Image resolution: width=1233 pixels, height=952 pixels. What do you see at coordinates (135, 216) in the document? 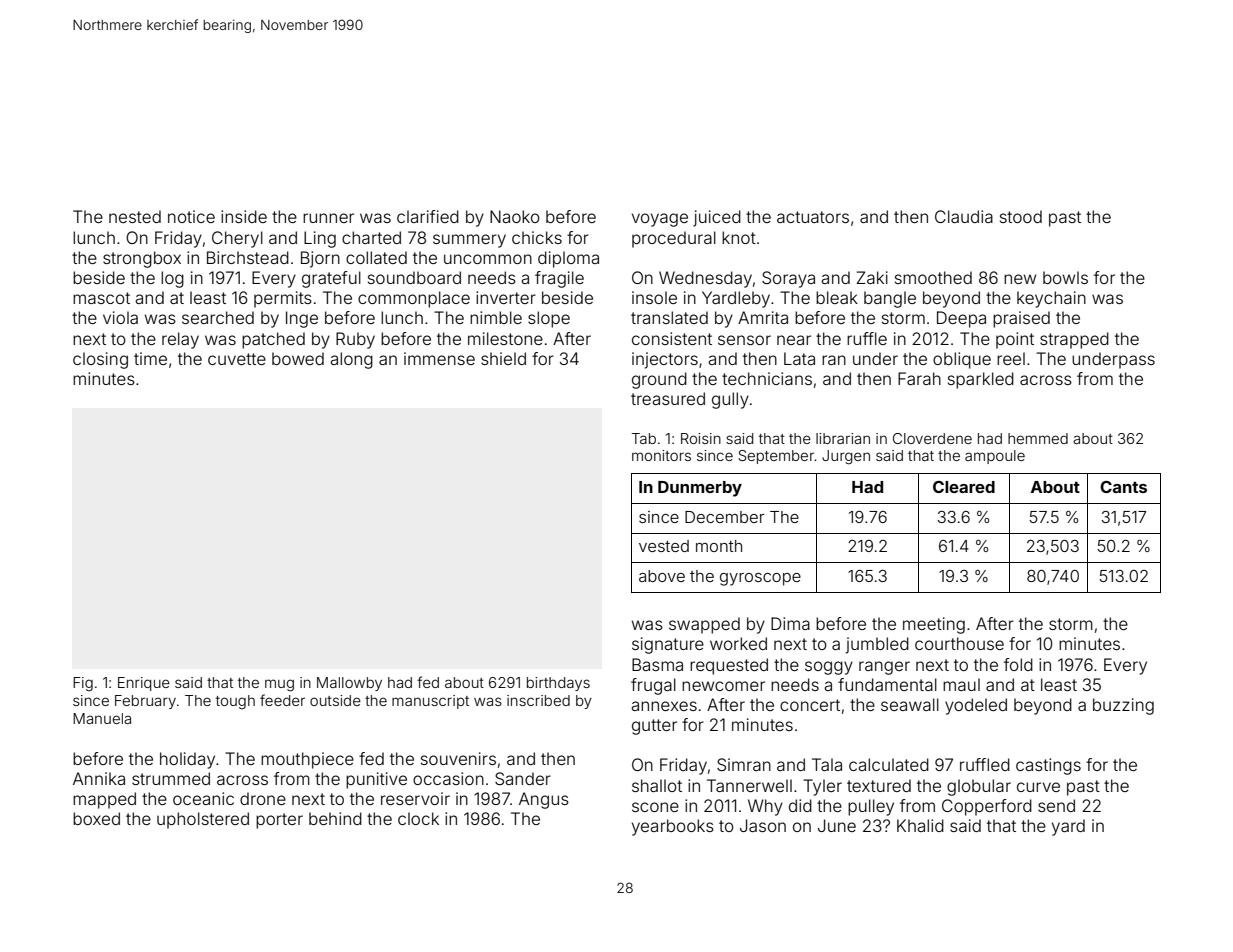
I see `nested` at bounding box center [135, 216].
